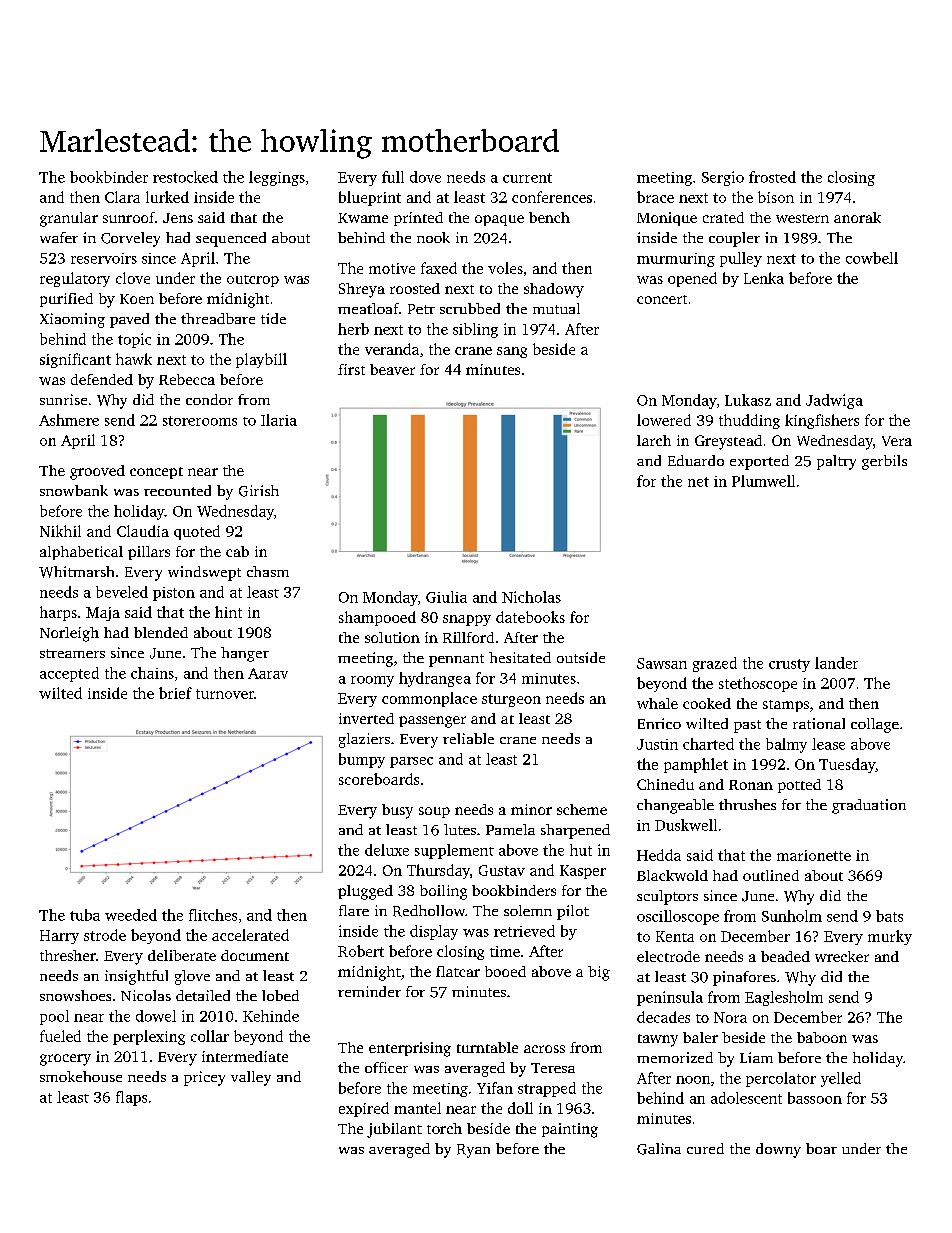 This image has width=952, height=1233. Describe the element at coordinates (468, 738) in the image. I see `reliable` at that location.
